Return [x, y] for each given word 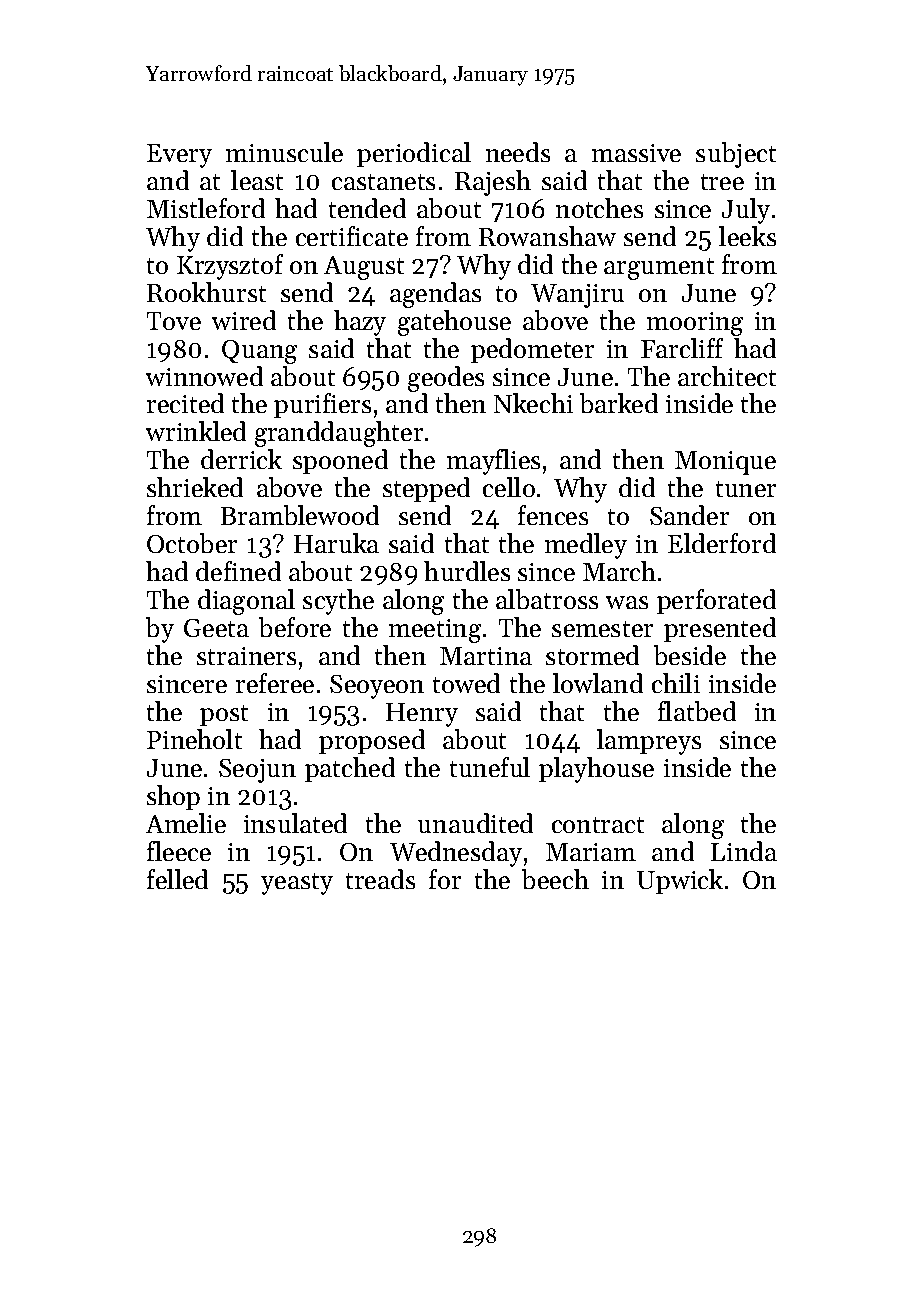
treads [380, 879]
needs [518, 152]
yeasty [297, 884]
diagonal [246, 602]
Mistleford [206, 208]
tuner [746, 489]
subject [736, 155]
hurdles [467, 571]
